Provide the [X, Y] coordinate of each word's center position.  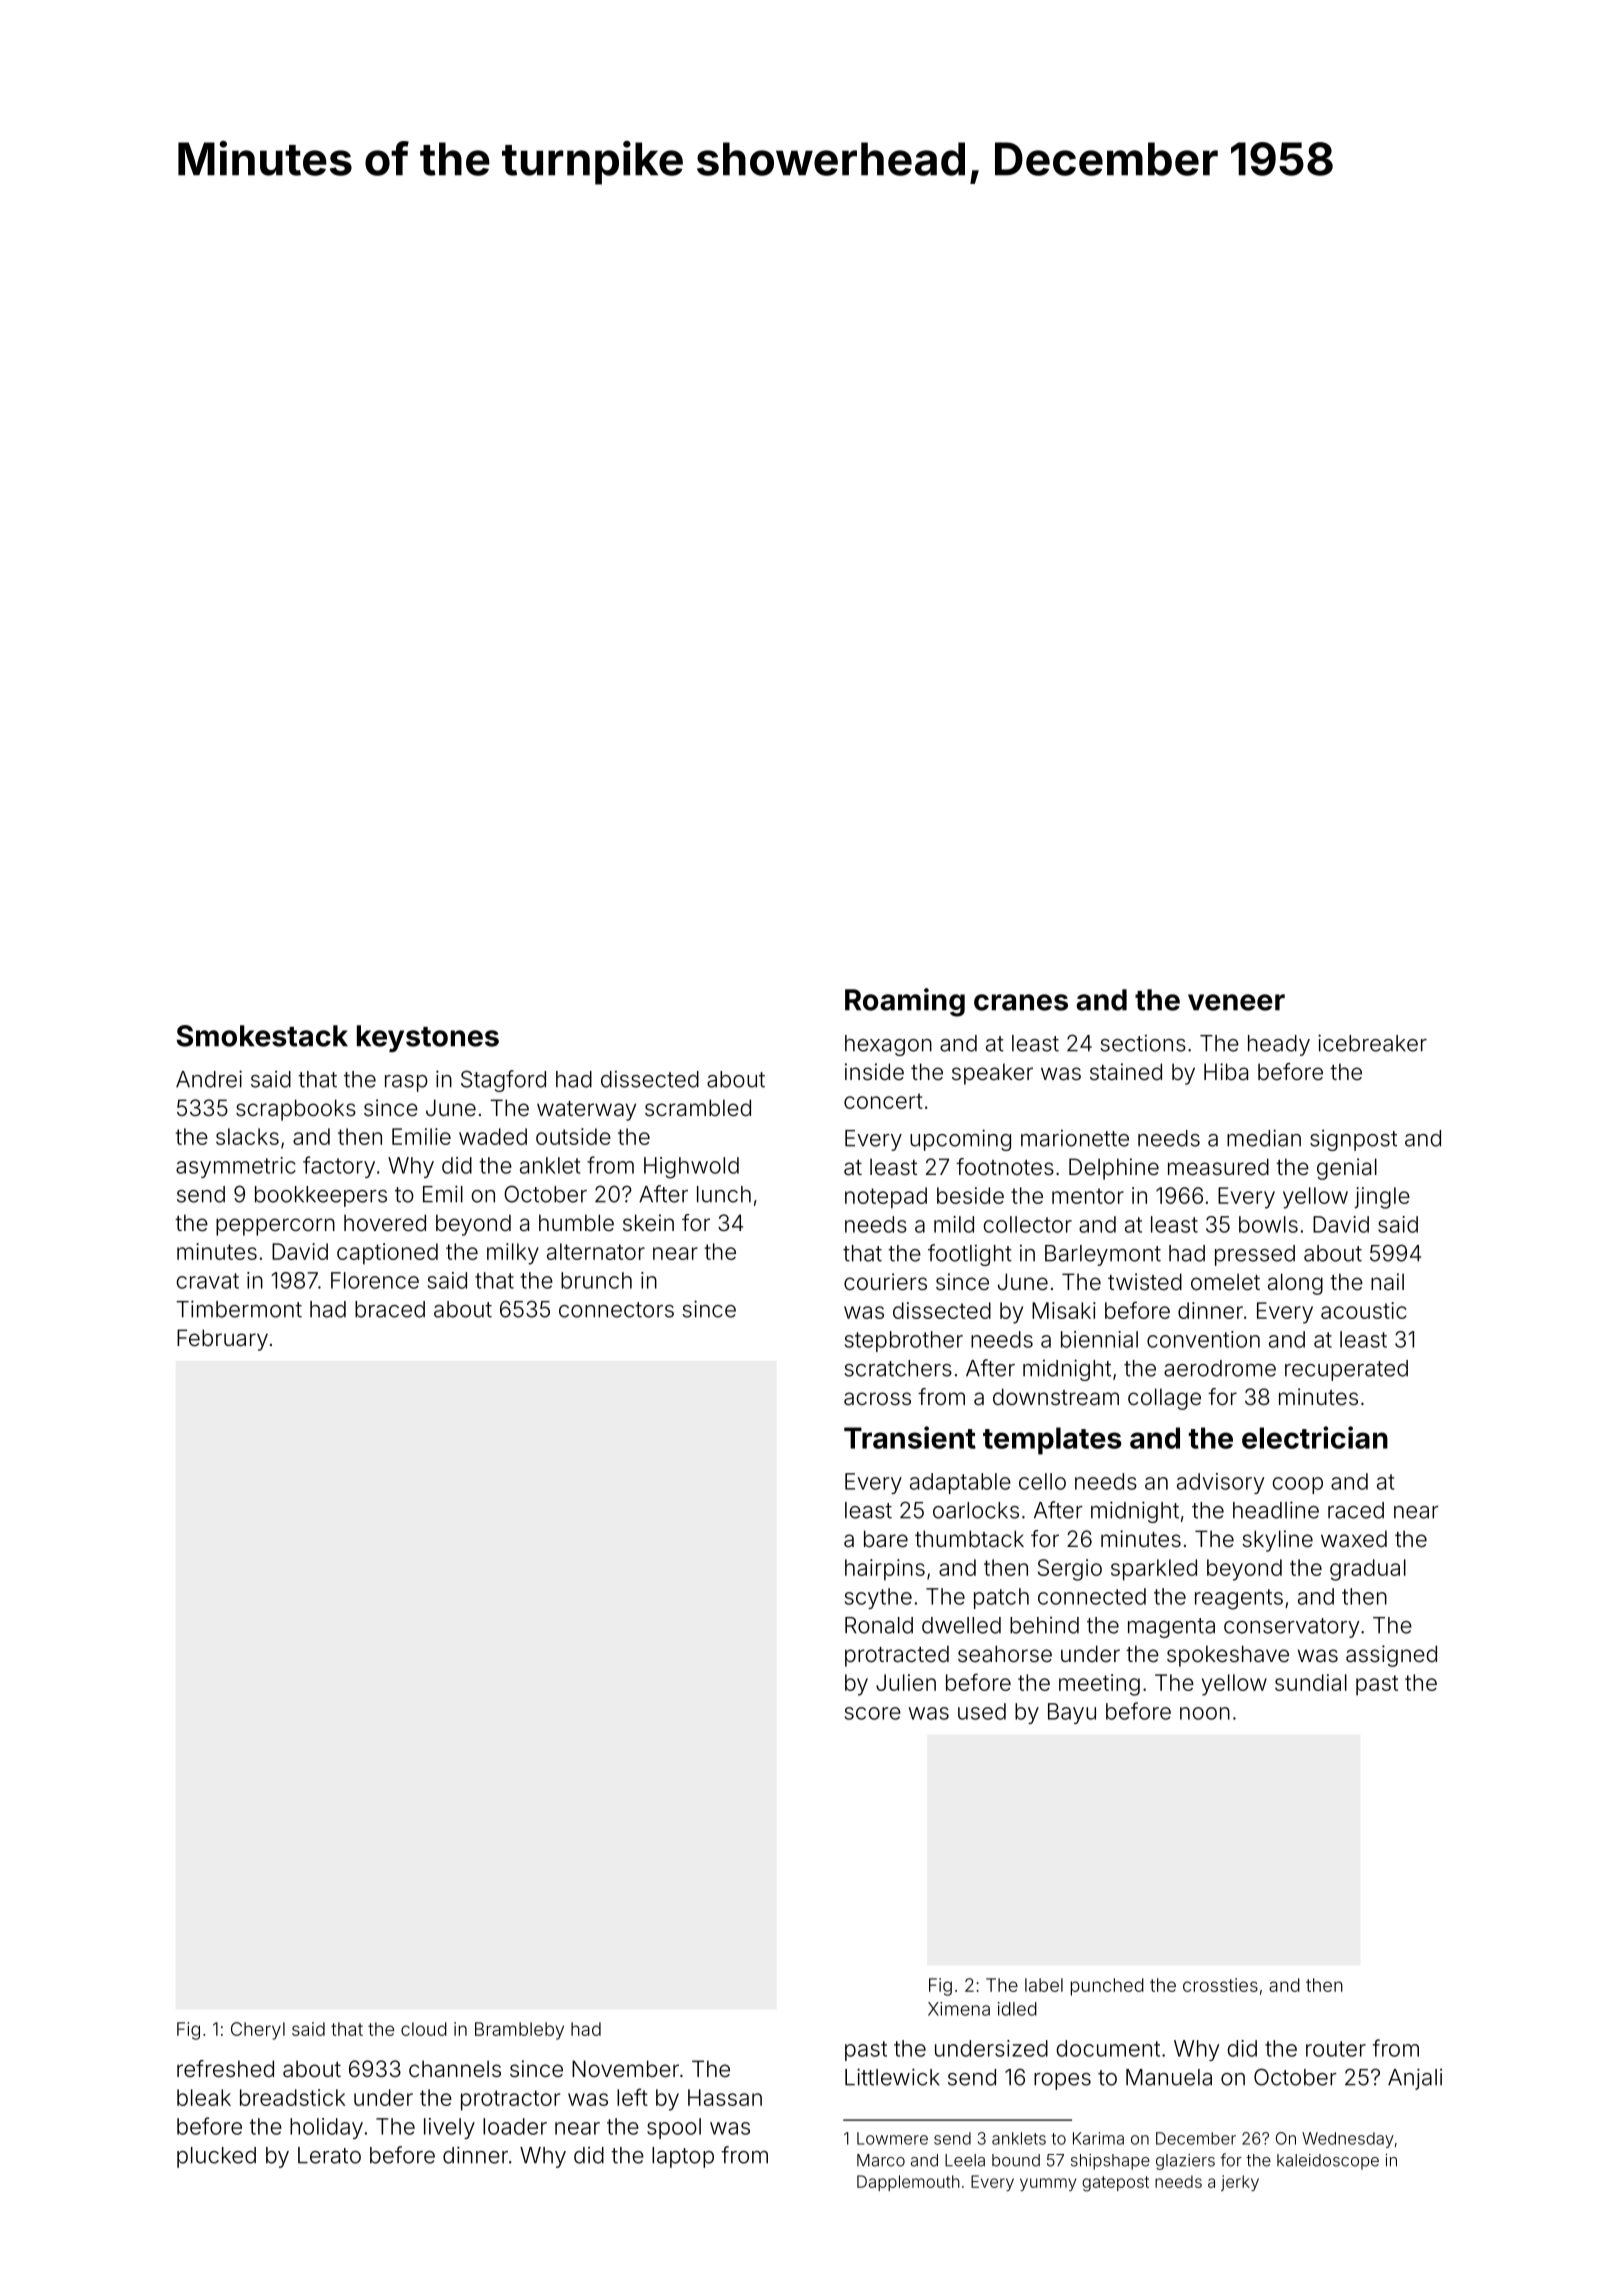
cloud [424, 2029]
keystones [428, 1038]
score [873, 1713]
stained [1126, 1072]
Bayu [1072, 1713]
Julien [906, 1682]
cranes [1021, 1002]
